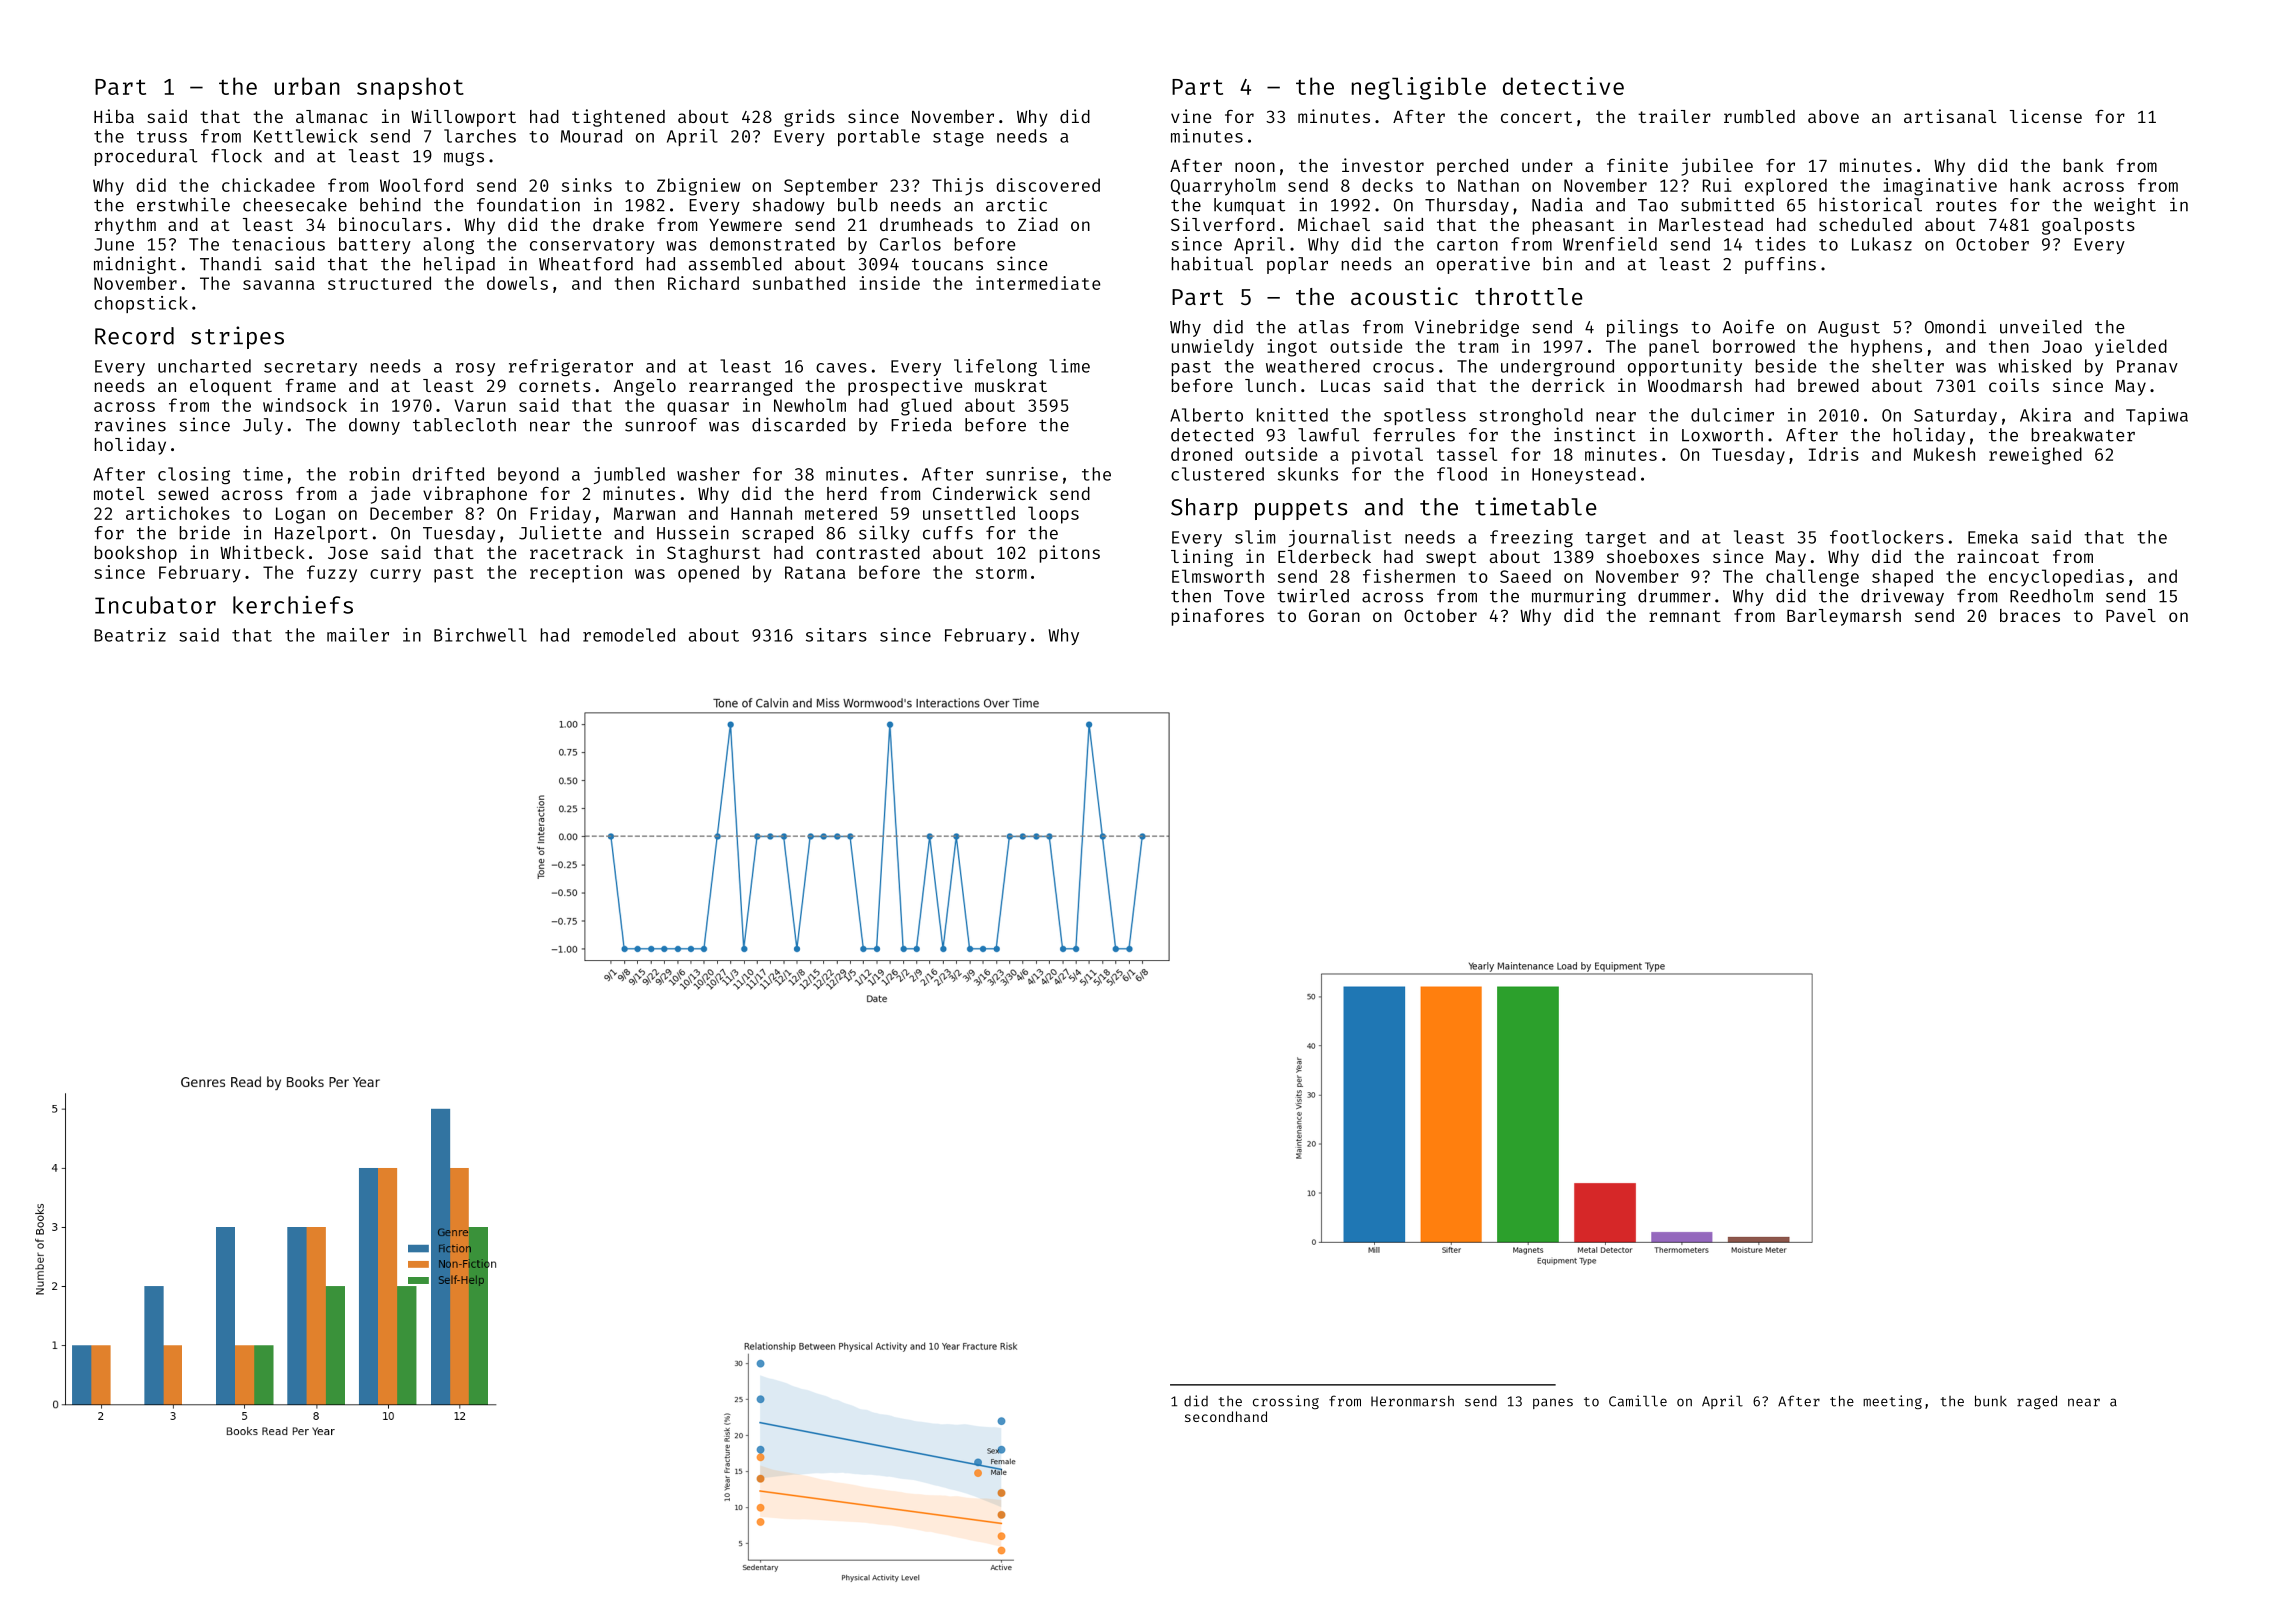 The width and height of the screenshot is (2292, 1620). Describe the element at coordinates (836, 635) in the screenshot. I see `sitars` at that location.
